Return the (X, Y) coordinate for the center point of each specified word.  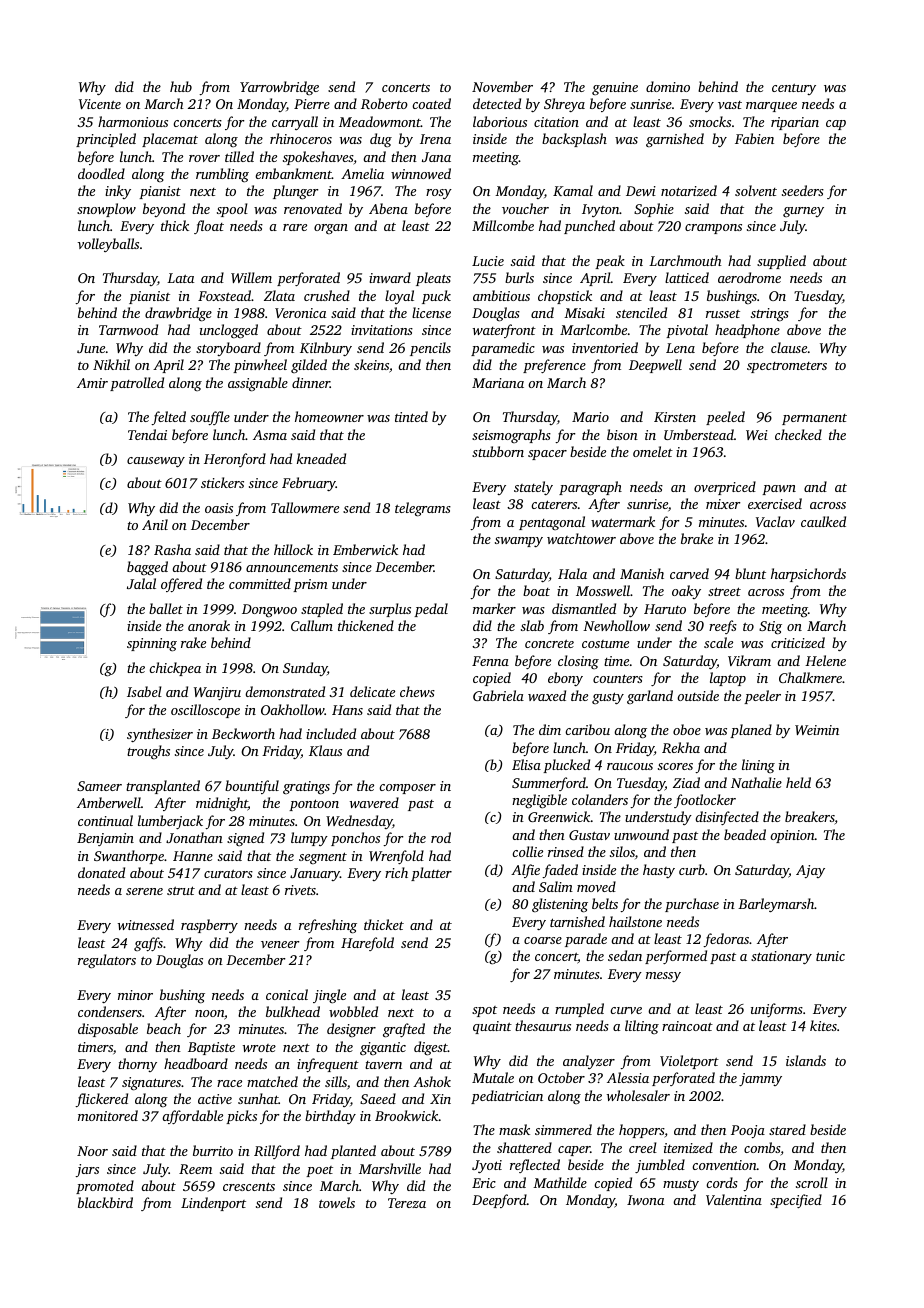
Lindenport (213, 1204)
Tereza (407, 1203)
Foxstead (224, 295)
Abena (388, 208)
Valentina (734, 1199)
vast (730, 105)
